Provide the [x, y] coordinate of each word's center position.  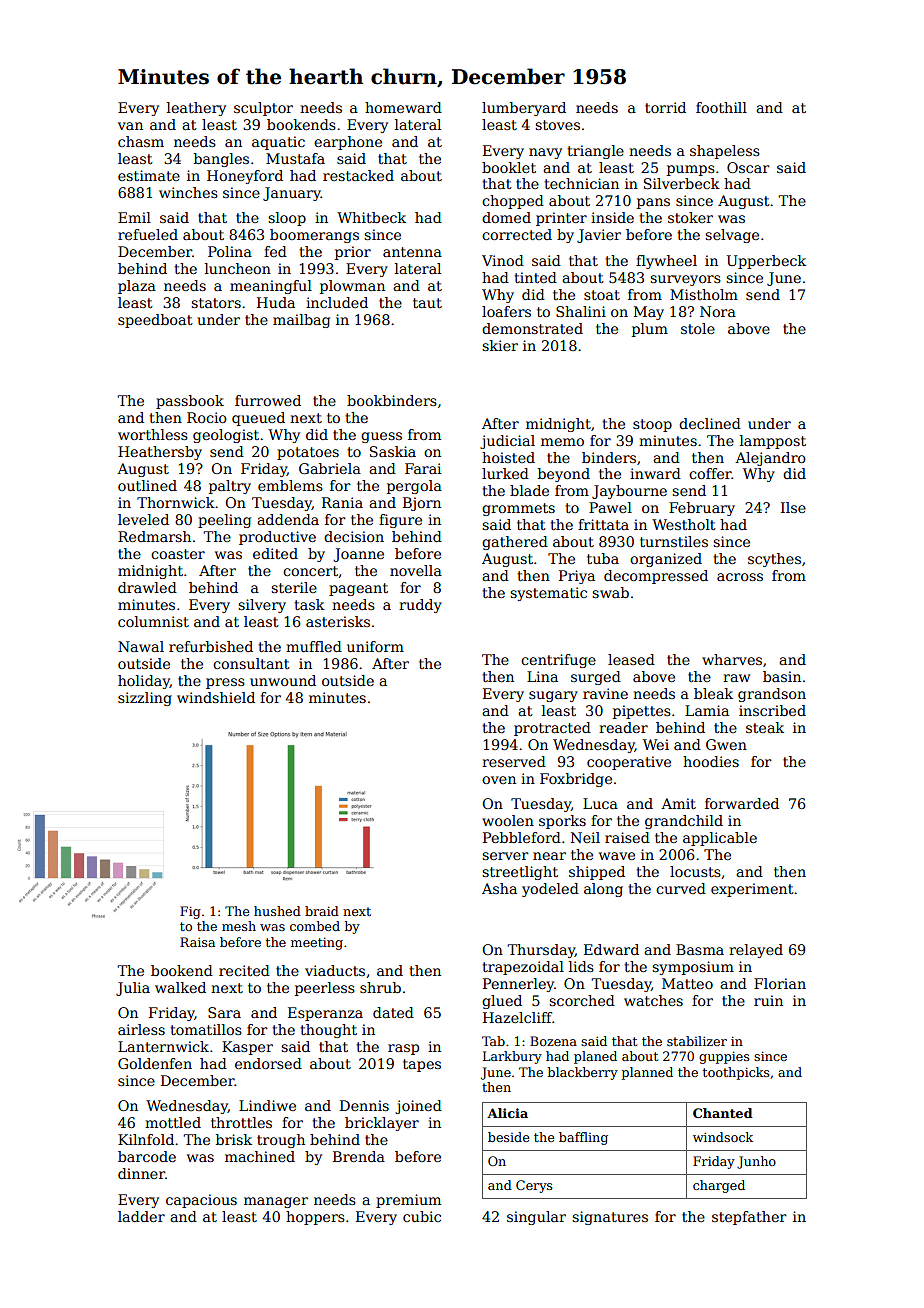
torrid [665, 107]
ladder [141, 1216]
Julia [133, 989]
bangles [221, 160]
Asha [499, 888]
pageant [358, 589]
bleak [713, 693]
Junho [756, 1162]
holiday [144, 682]
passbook [190, 402]
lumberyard [524, 109]
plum [650, 330]
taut [427, 303]
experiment [752, 890]
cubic [422, 1216]
